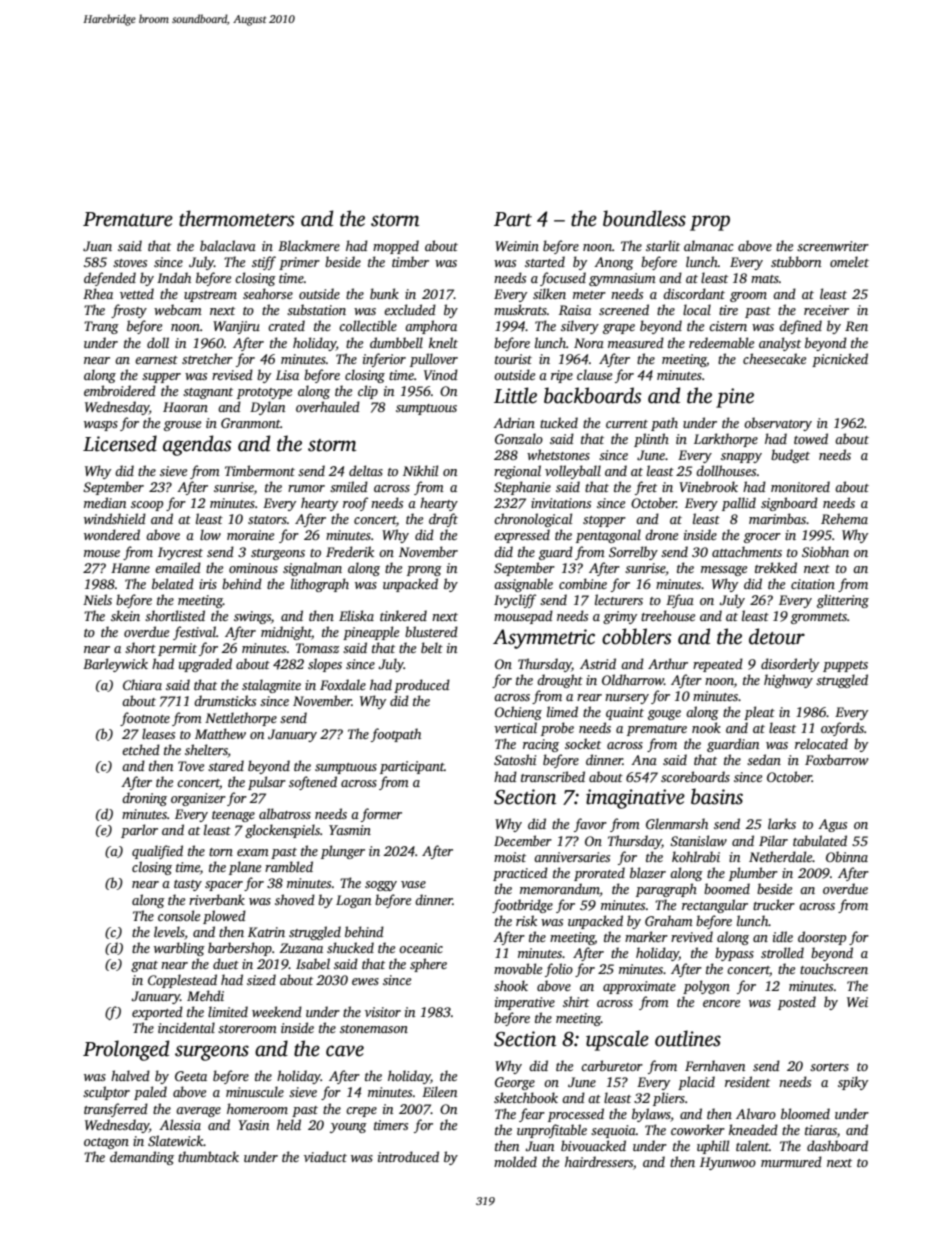 The height and width of the screenshot is (1233, 952). What do you see at coordinates (396, 247) in the screenshot?
I see `mopped` at bounding box center [396, 247].
